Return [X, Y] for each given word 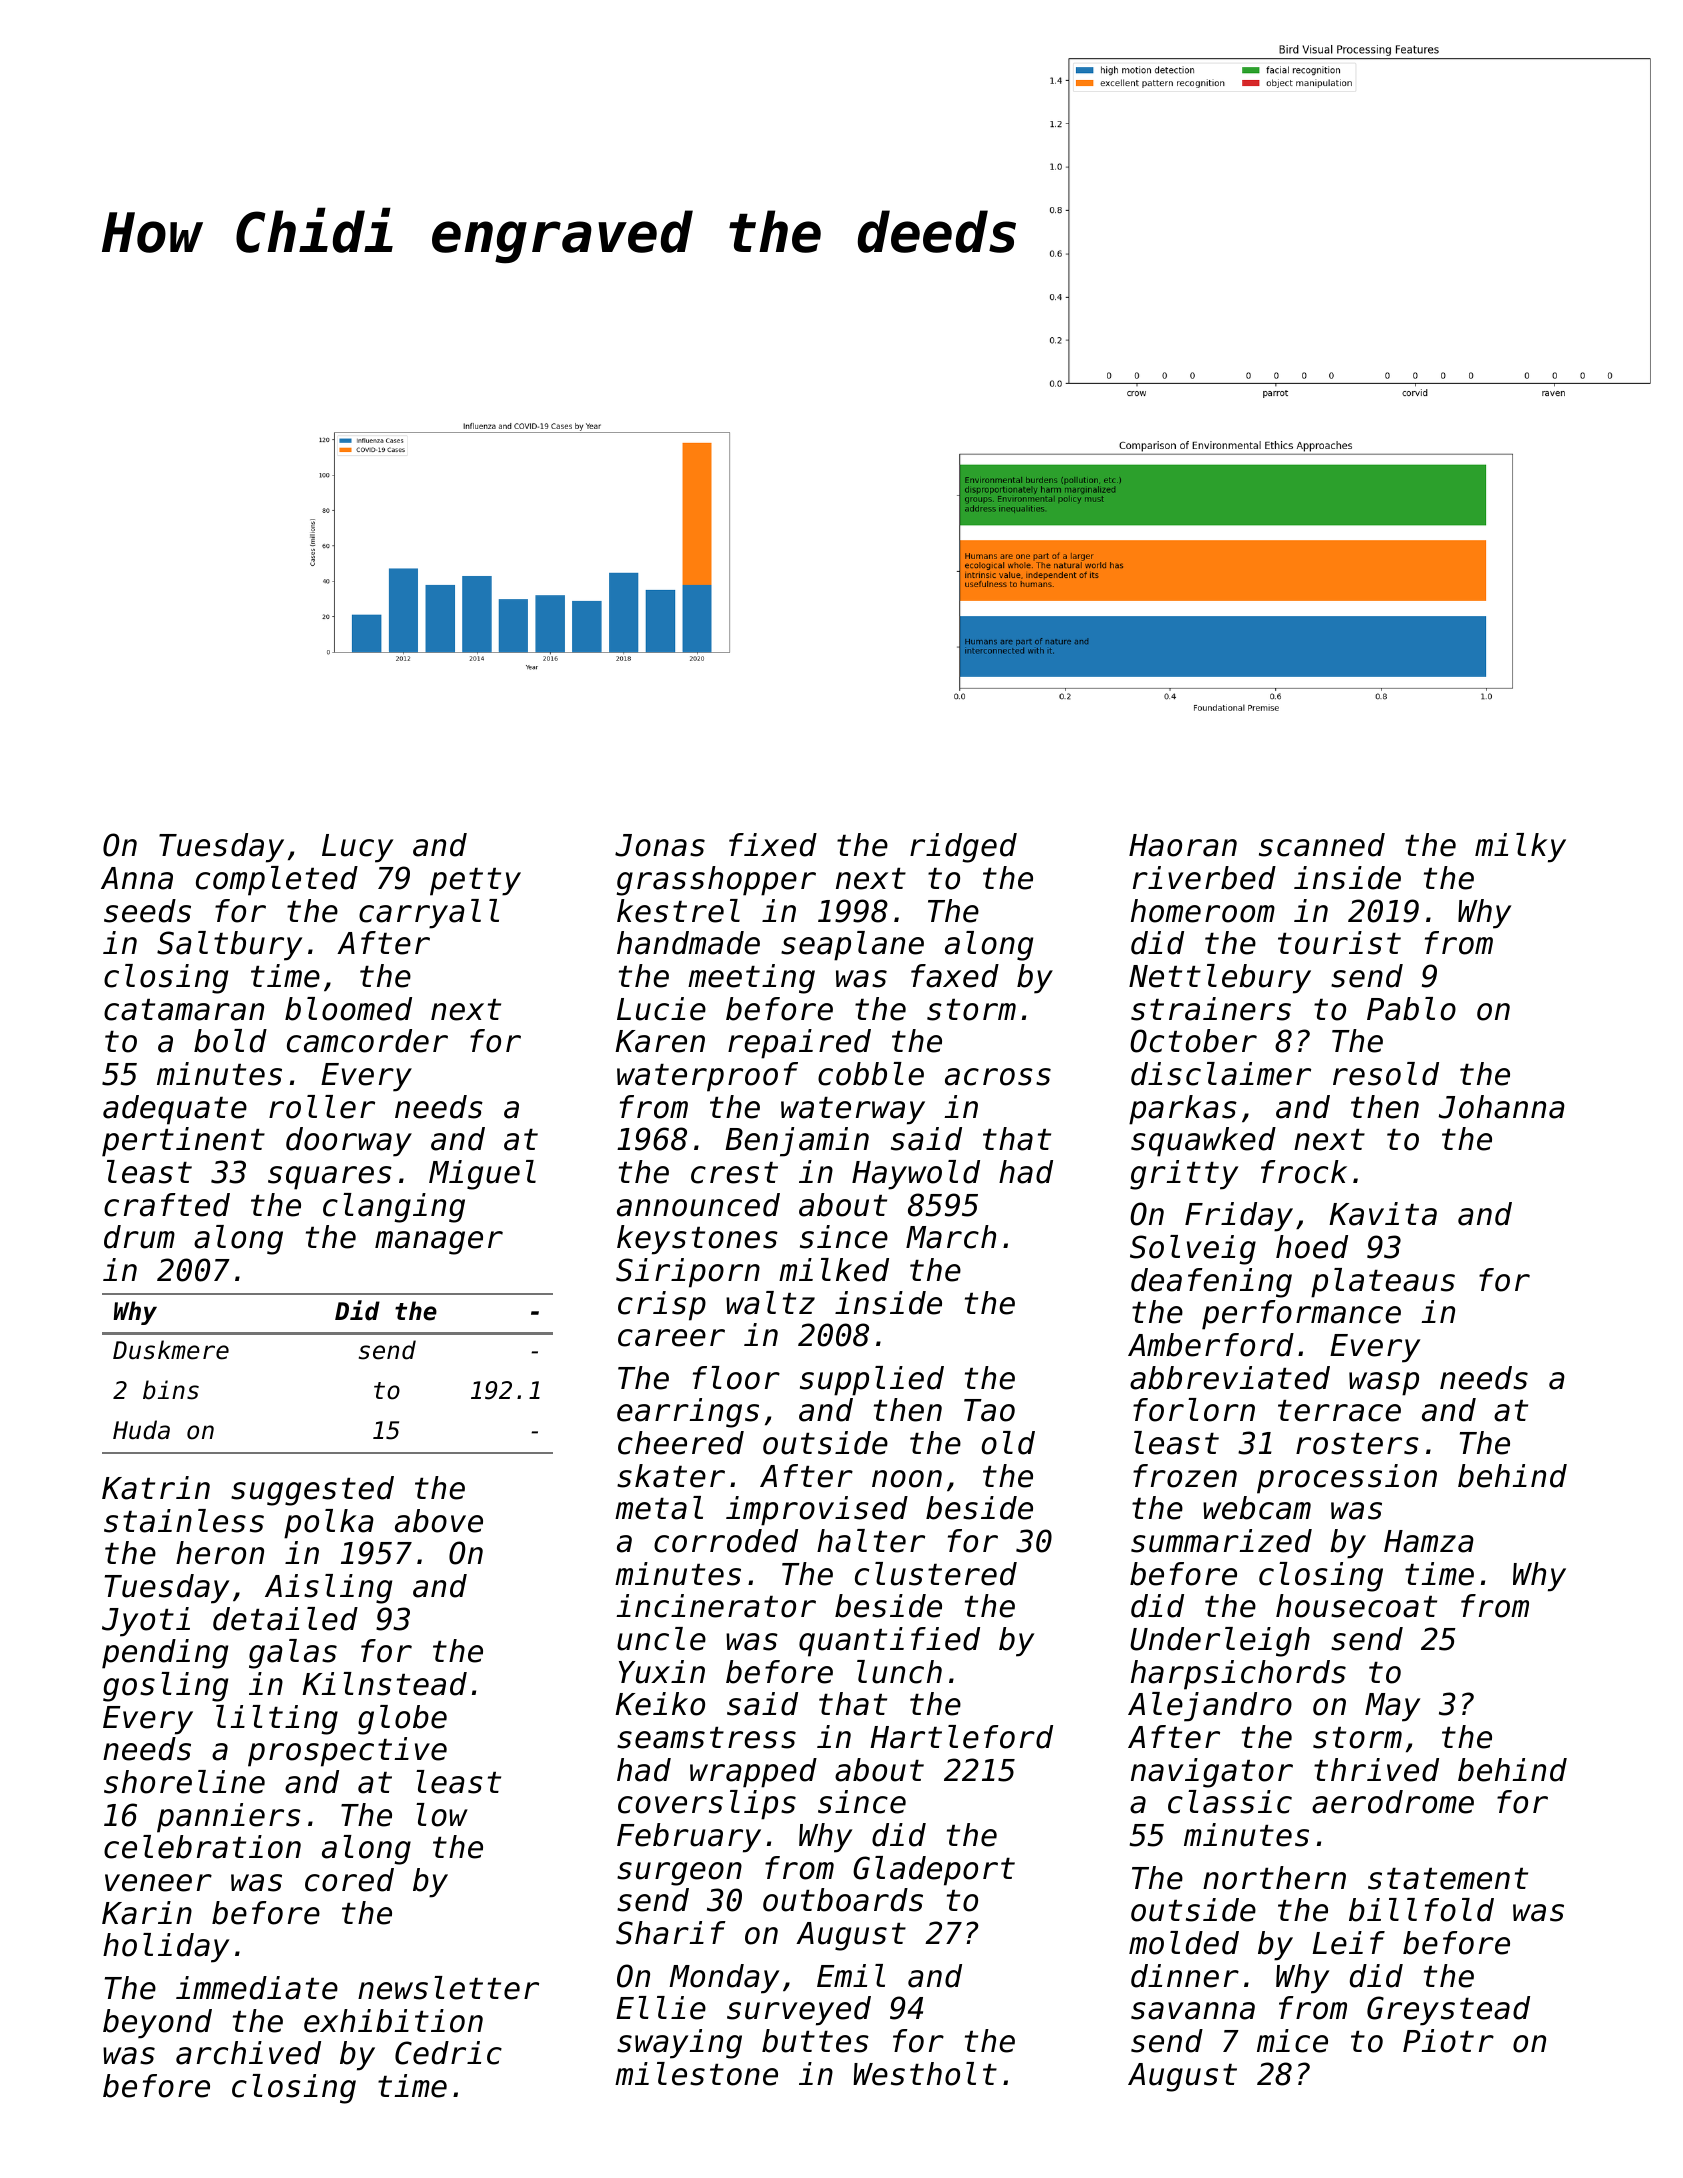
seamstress [706, 1738]
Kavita [1383, 1214]
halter [871, 1541]
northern [1274, 1878]
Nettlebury [1220, 979]
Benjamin [797, 1142]
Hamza [1429, 1541]
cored [349, 1880]
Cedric [448, 2053]
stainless [184, 1521]
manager [439, 1243]
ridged [963, 848]
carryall [429, 914]
